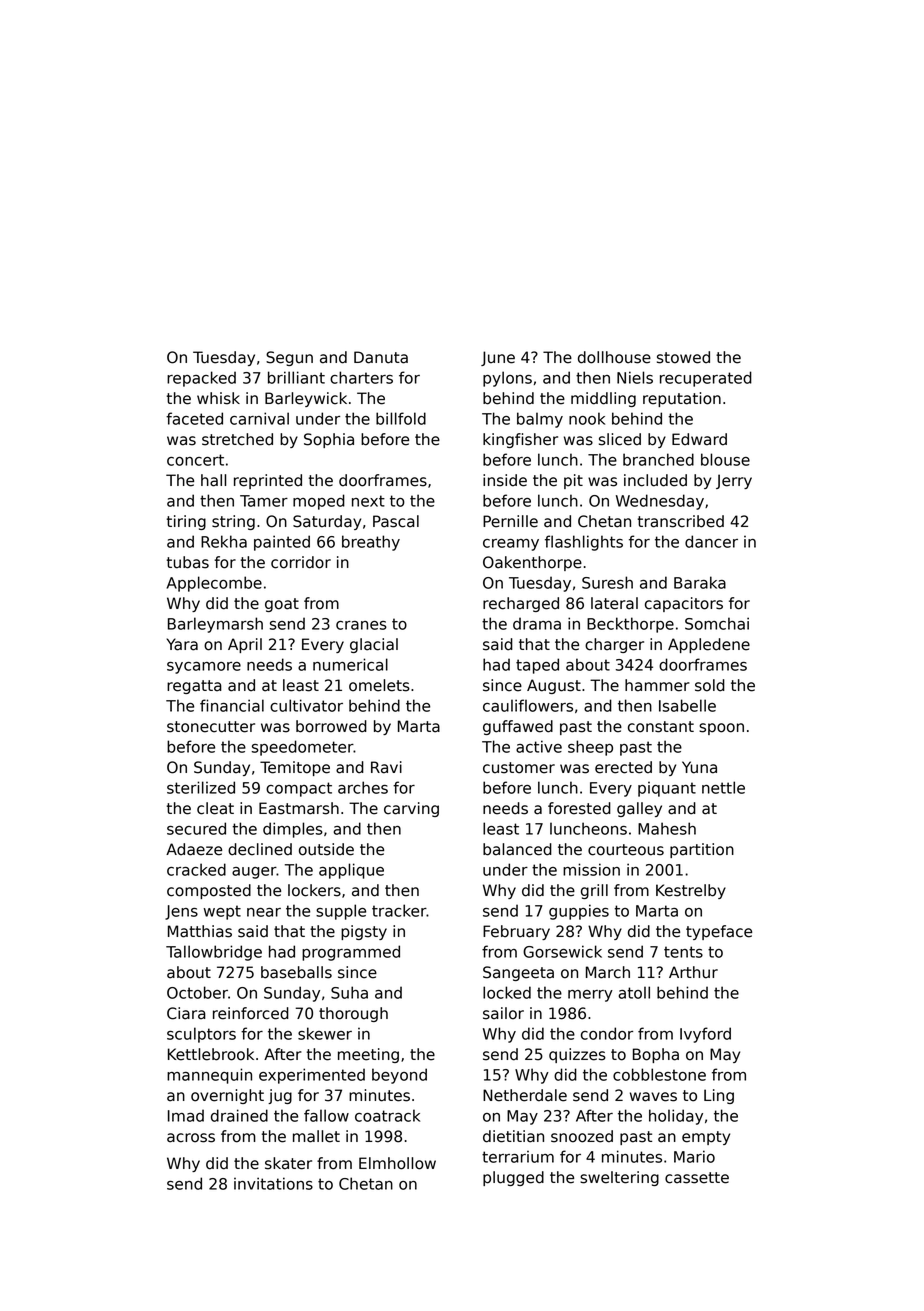  Describe the element at coordinates (371, 543) in the image. I see `breathy` at that location.
